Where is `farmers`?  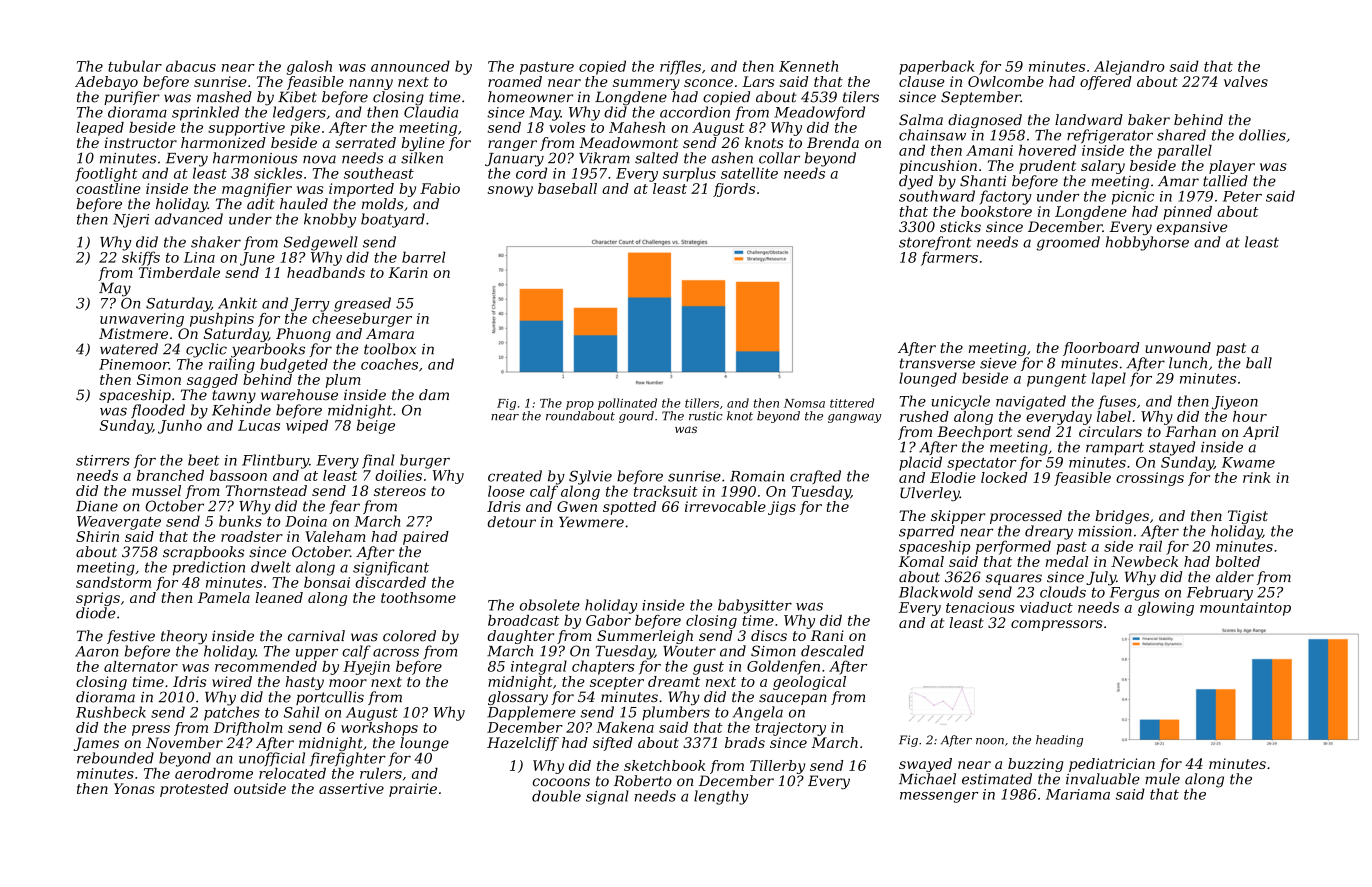
farmers is located at coordinates (949, 258).
